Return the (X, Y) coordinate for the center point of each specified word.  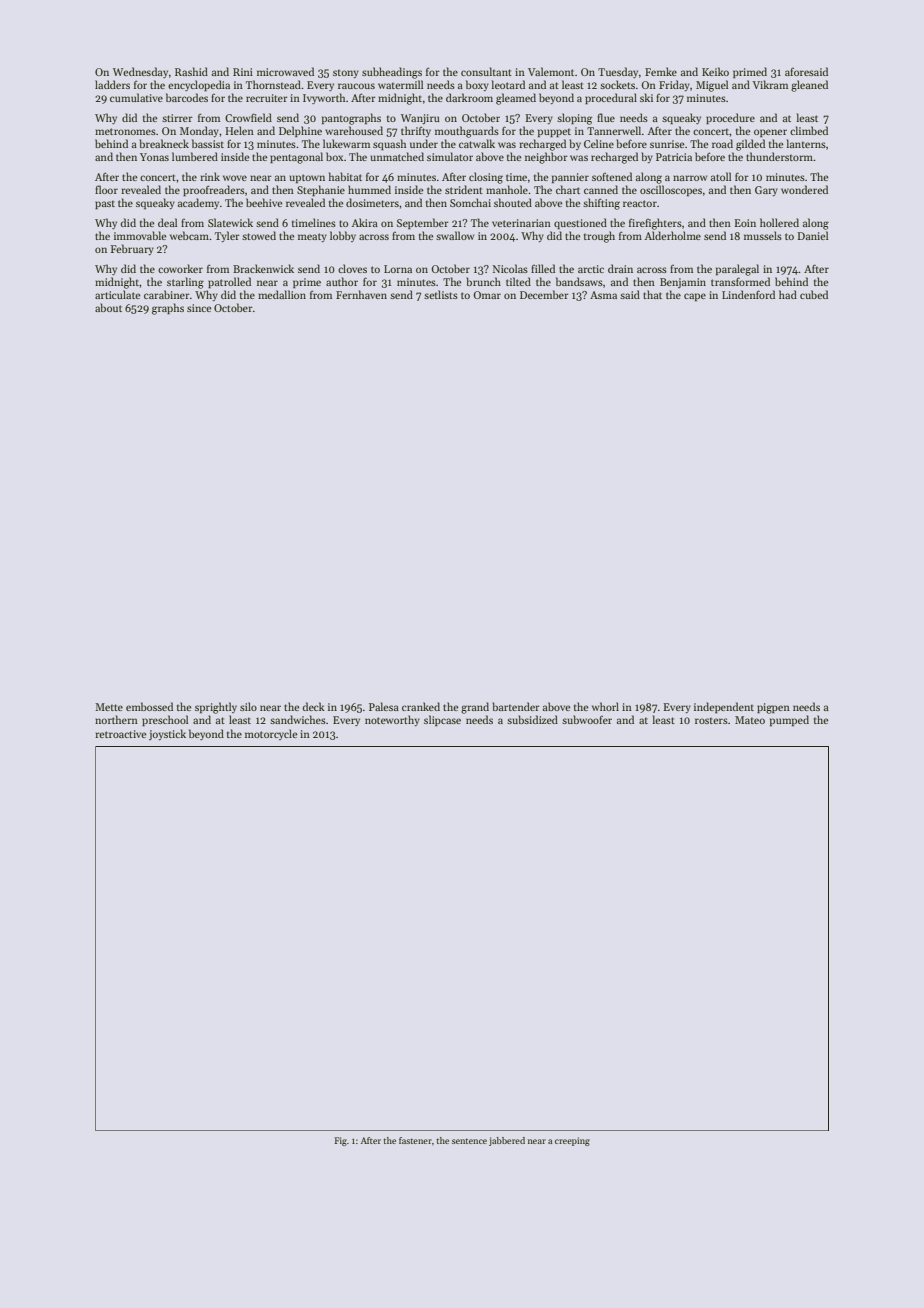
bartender (516, 706)
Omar (487, 295)
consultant (486, 71)
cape (695, 297)
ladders (112, 84)
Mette (109, 707)
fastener (415, 1140)
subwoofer (587, 719)
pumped (789, 720)
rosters (711, 721)
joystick (167, 734)
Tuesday (618, 72)
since (199, 308)
